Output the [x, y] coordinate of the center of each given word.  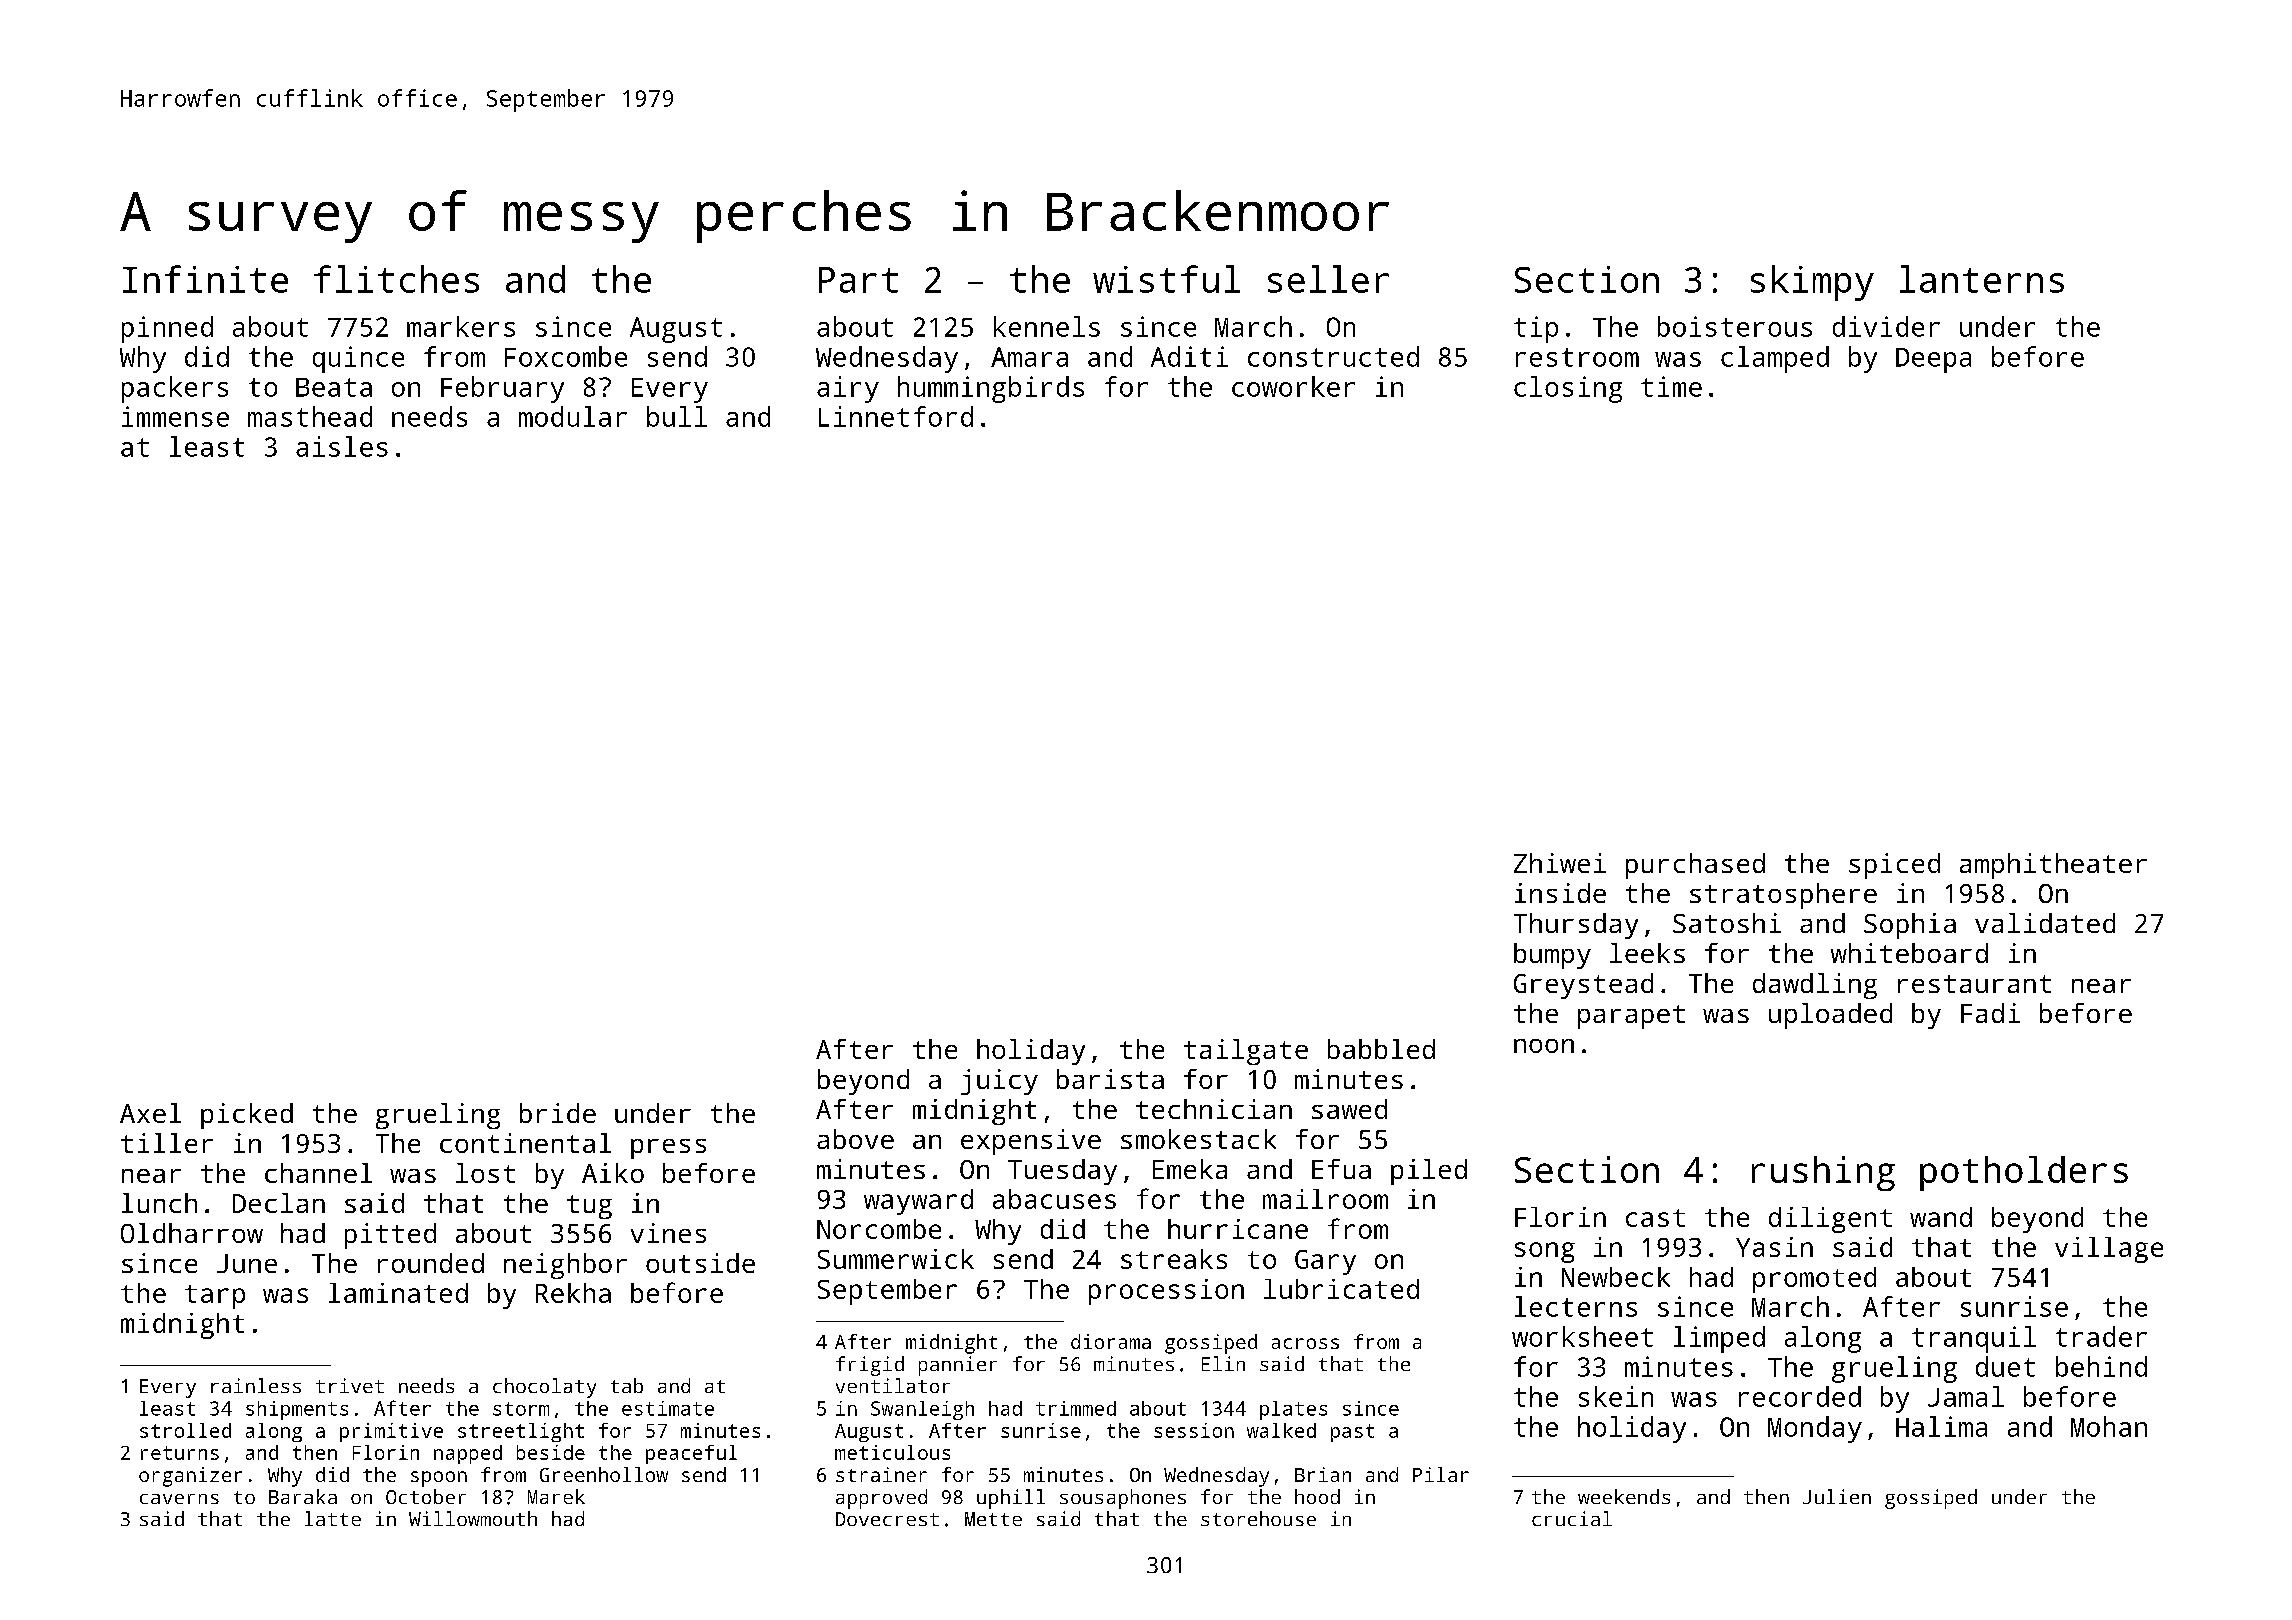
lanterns [1982, 279]
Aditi [1189, 356]
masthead [310, 416]
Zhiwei [1560, 863]
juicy [999, 1082]
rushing [1823, 1173]
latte [333, 1518]
